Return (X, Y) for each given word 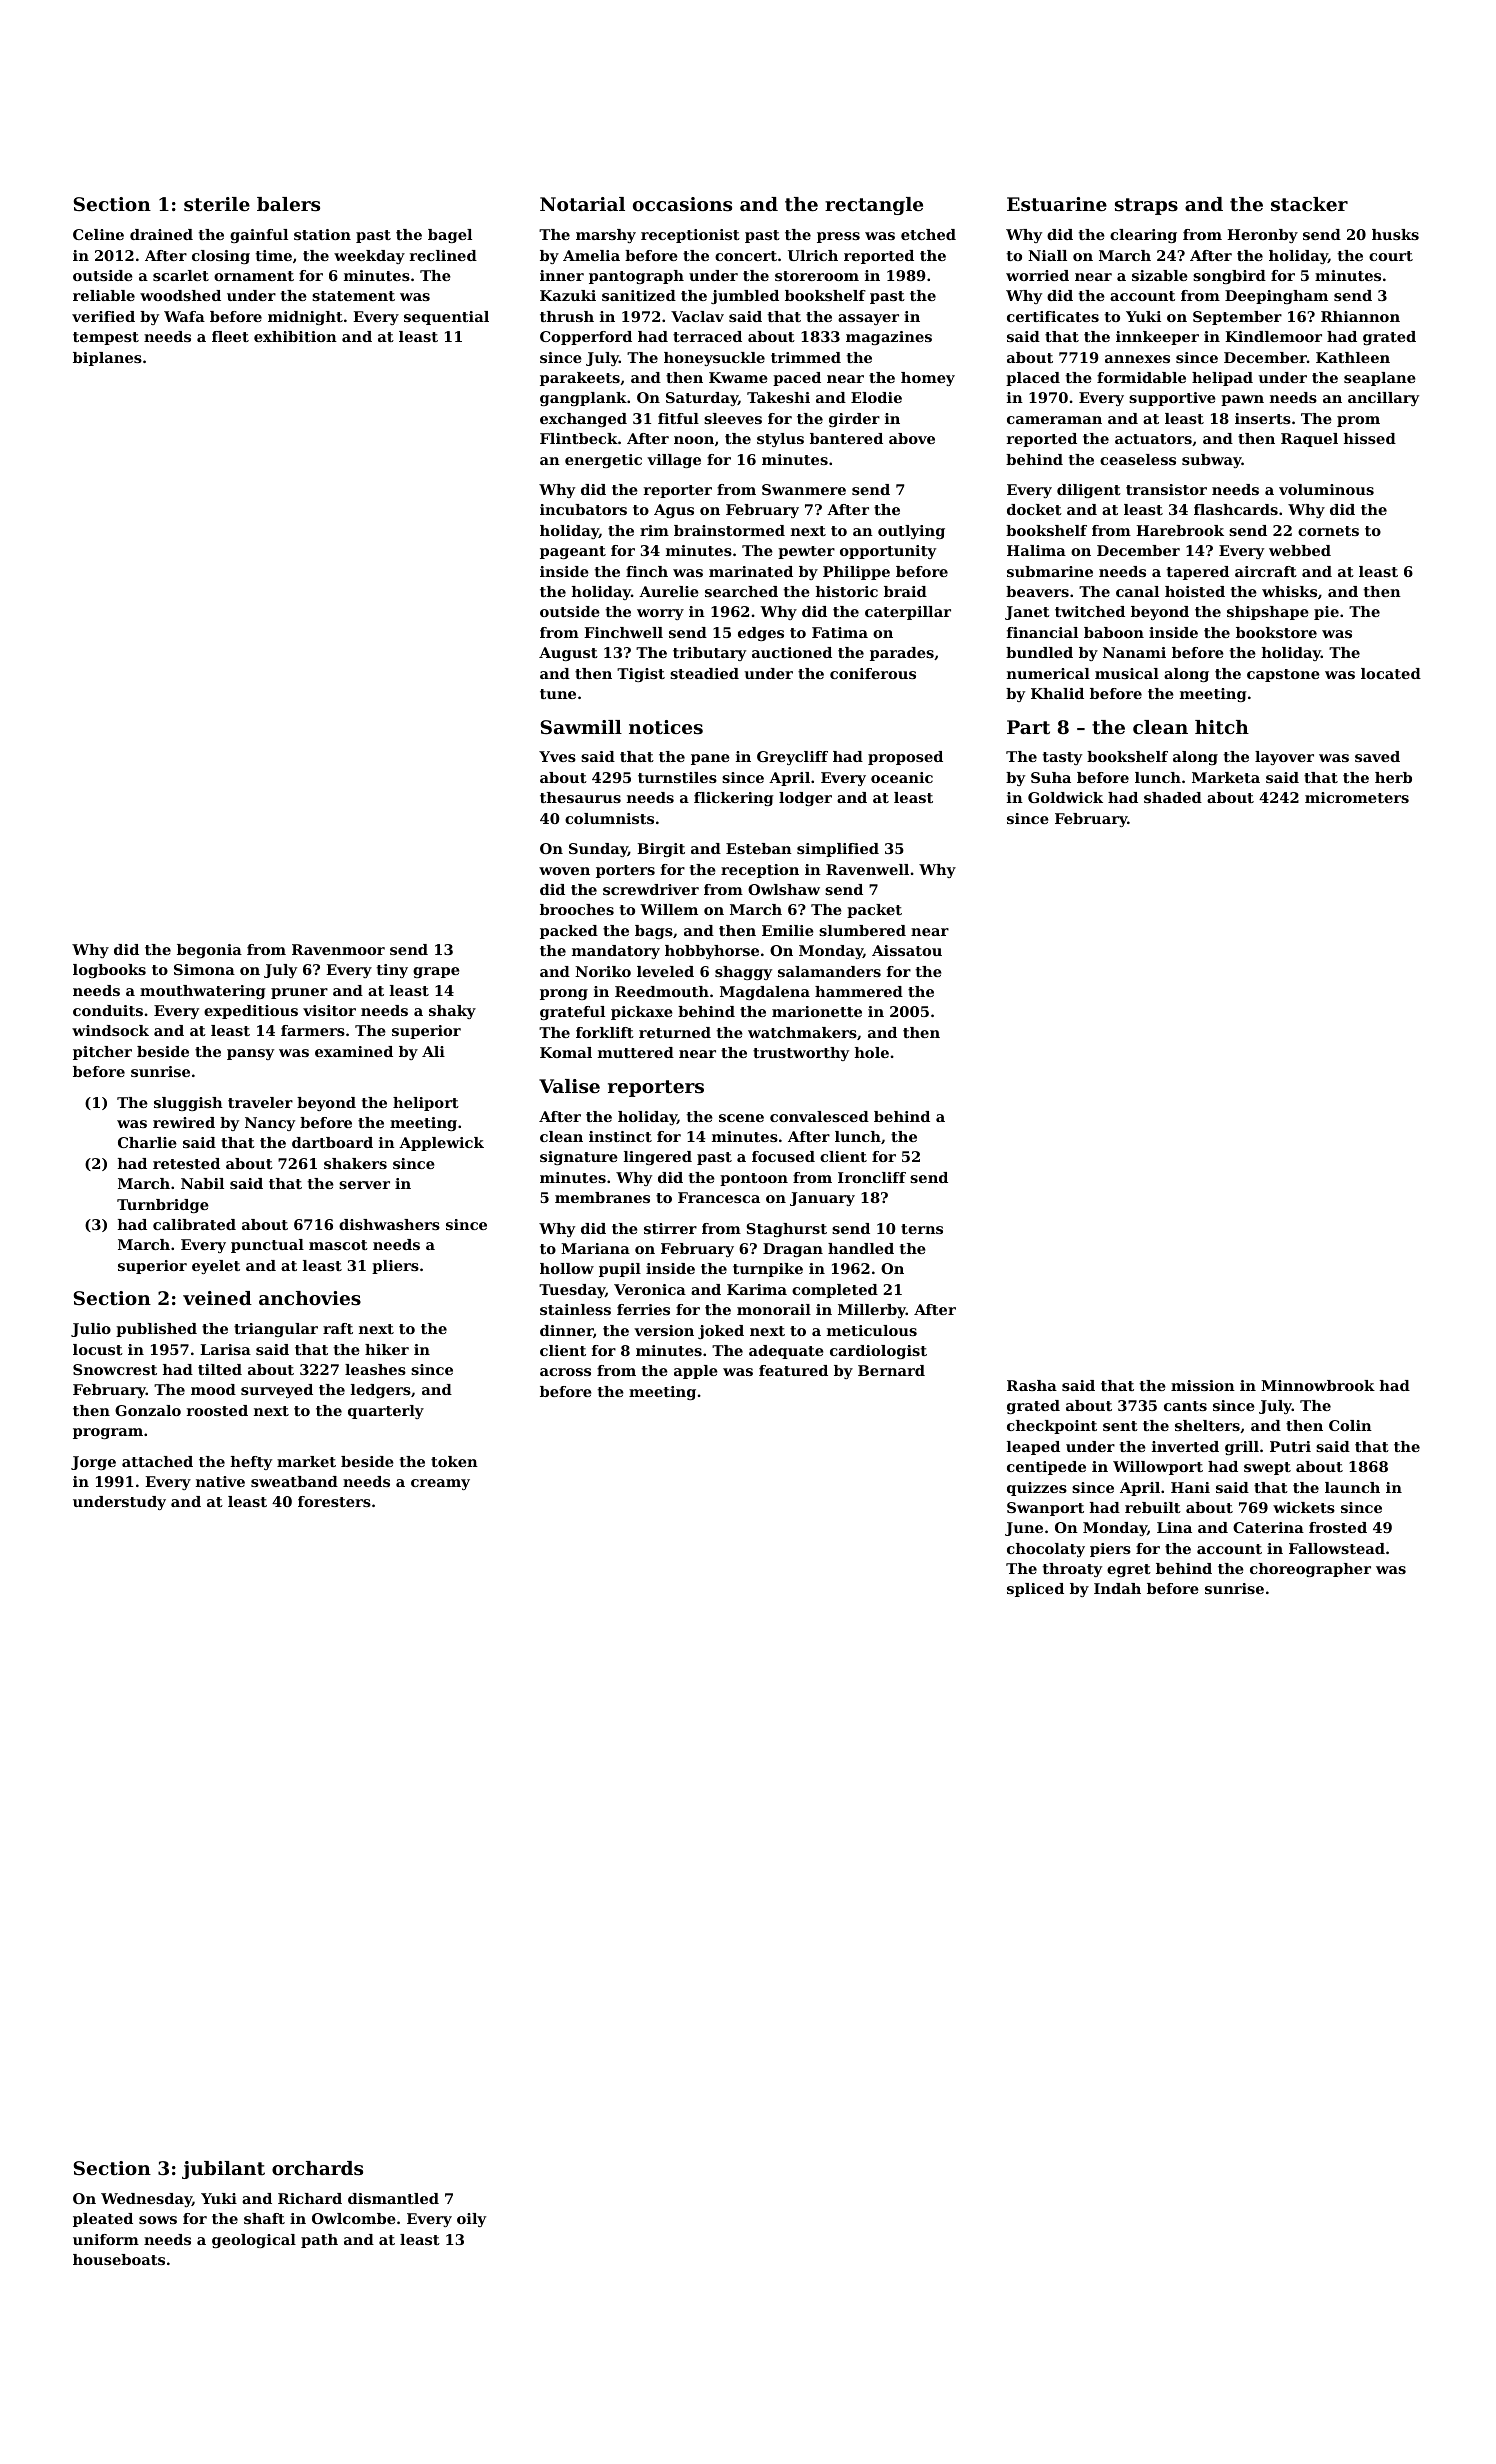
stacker (1309, 204)
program (108, 1433)
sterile (217, 204)
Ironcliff (872, 1177)
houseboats (119, 2259)
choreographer (1310, 1570)
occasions (682, 204)
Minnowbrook (1318, 1385)
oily (471, 2220)
